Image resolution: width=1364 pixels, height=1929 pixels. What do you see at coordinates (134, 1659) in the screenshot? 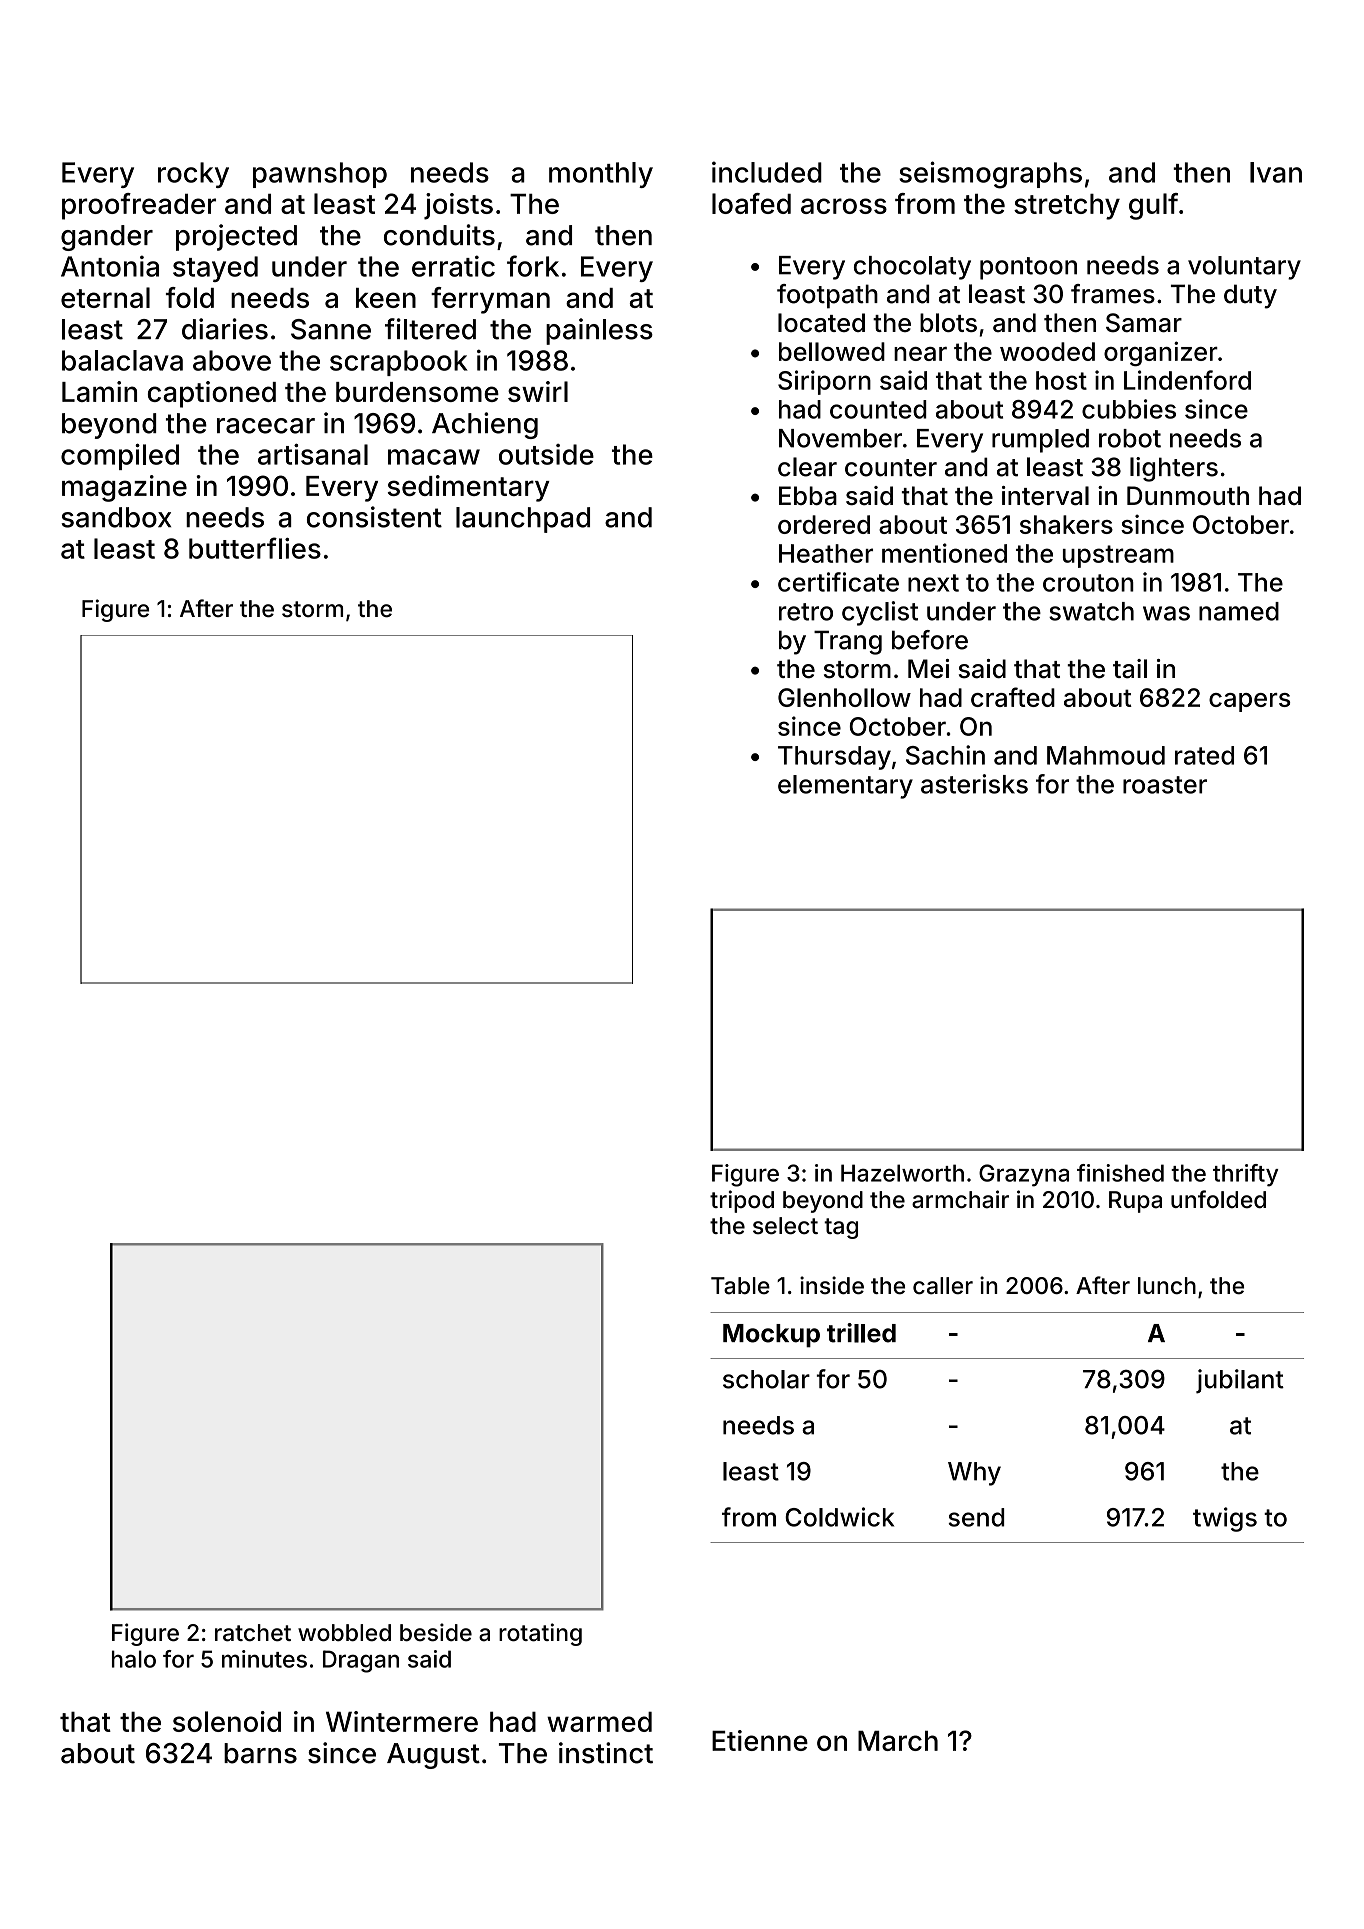
I see `halo` at bounding box center [134, 1659].
